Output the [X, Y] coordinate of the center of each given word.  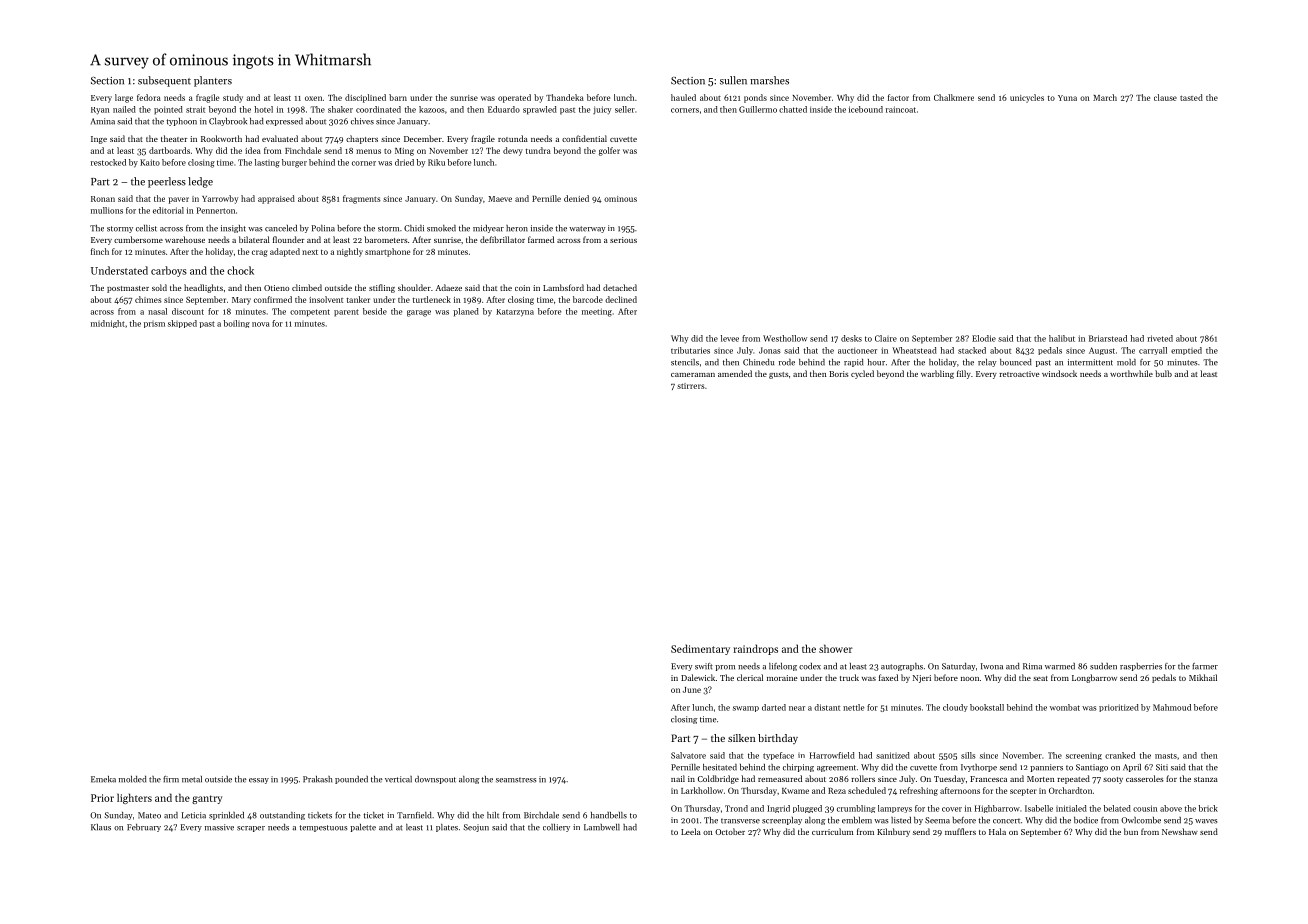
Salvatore [688, 755]
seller [625, 109]
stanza [1206, 779]
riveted [1160, 338]
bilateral [254, 239]
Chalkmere [954, 97]
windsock [1059, 373]
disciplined [365, 98]
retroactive [1019, 374]
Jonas [770, 350]
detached [620, 287]
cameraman [693, 375]
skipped [182, 324]
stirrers [691, 386]
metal [192, 779]
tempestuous [323, 828]
